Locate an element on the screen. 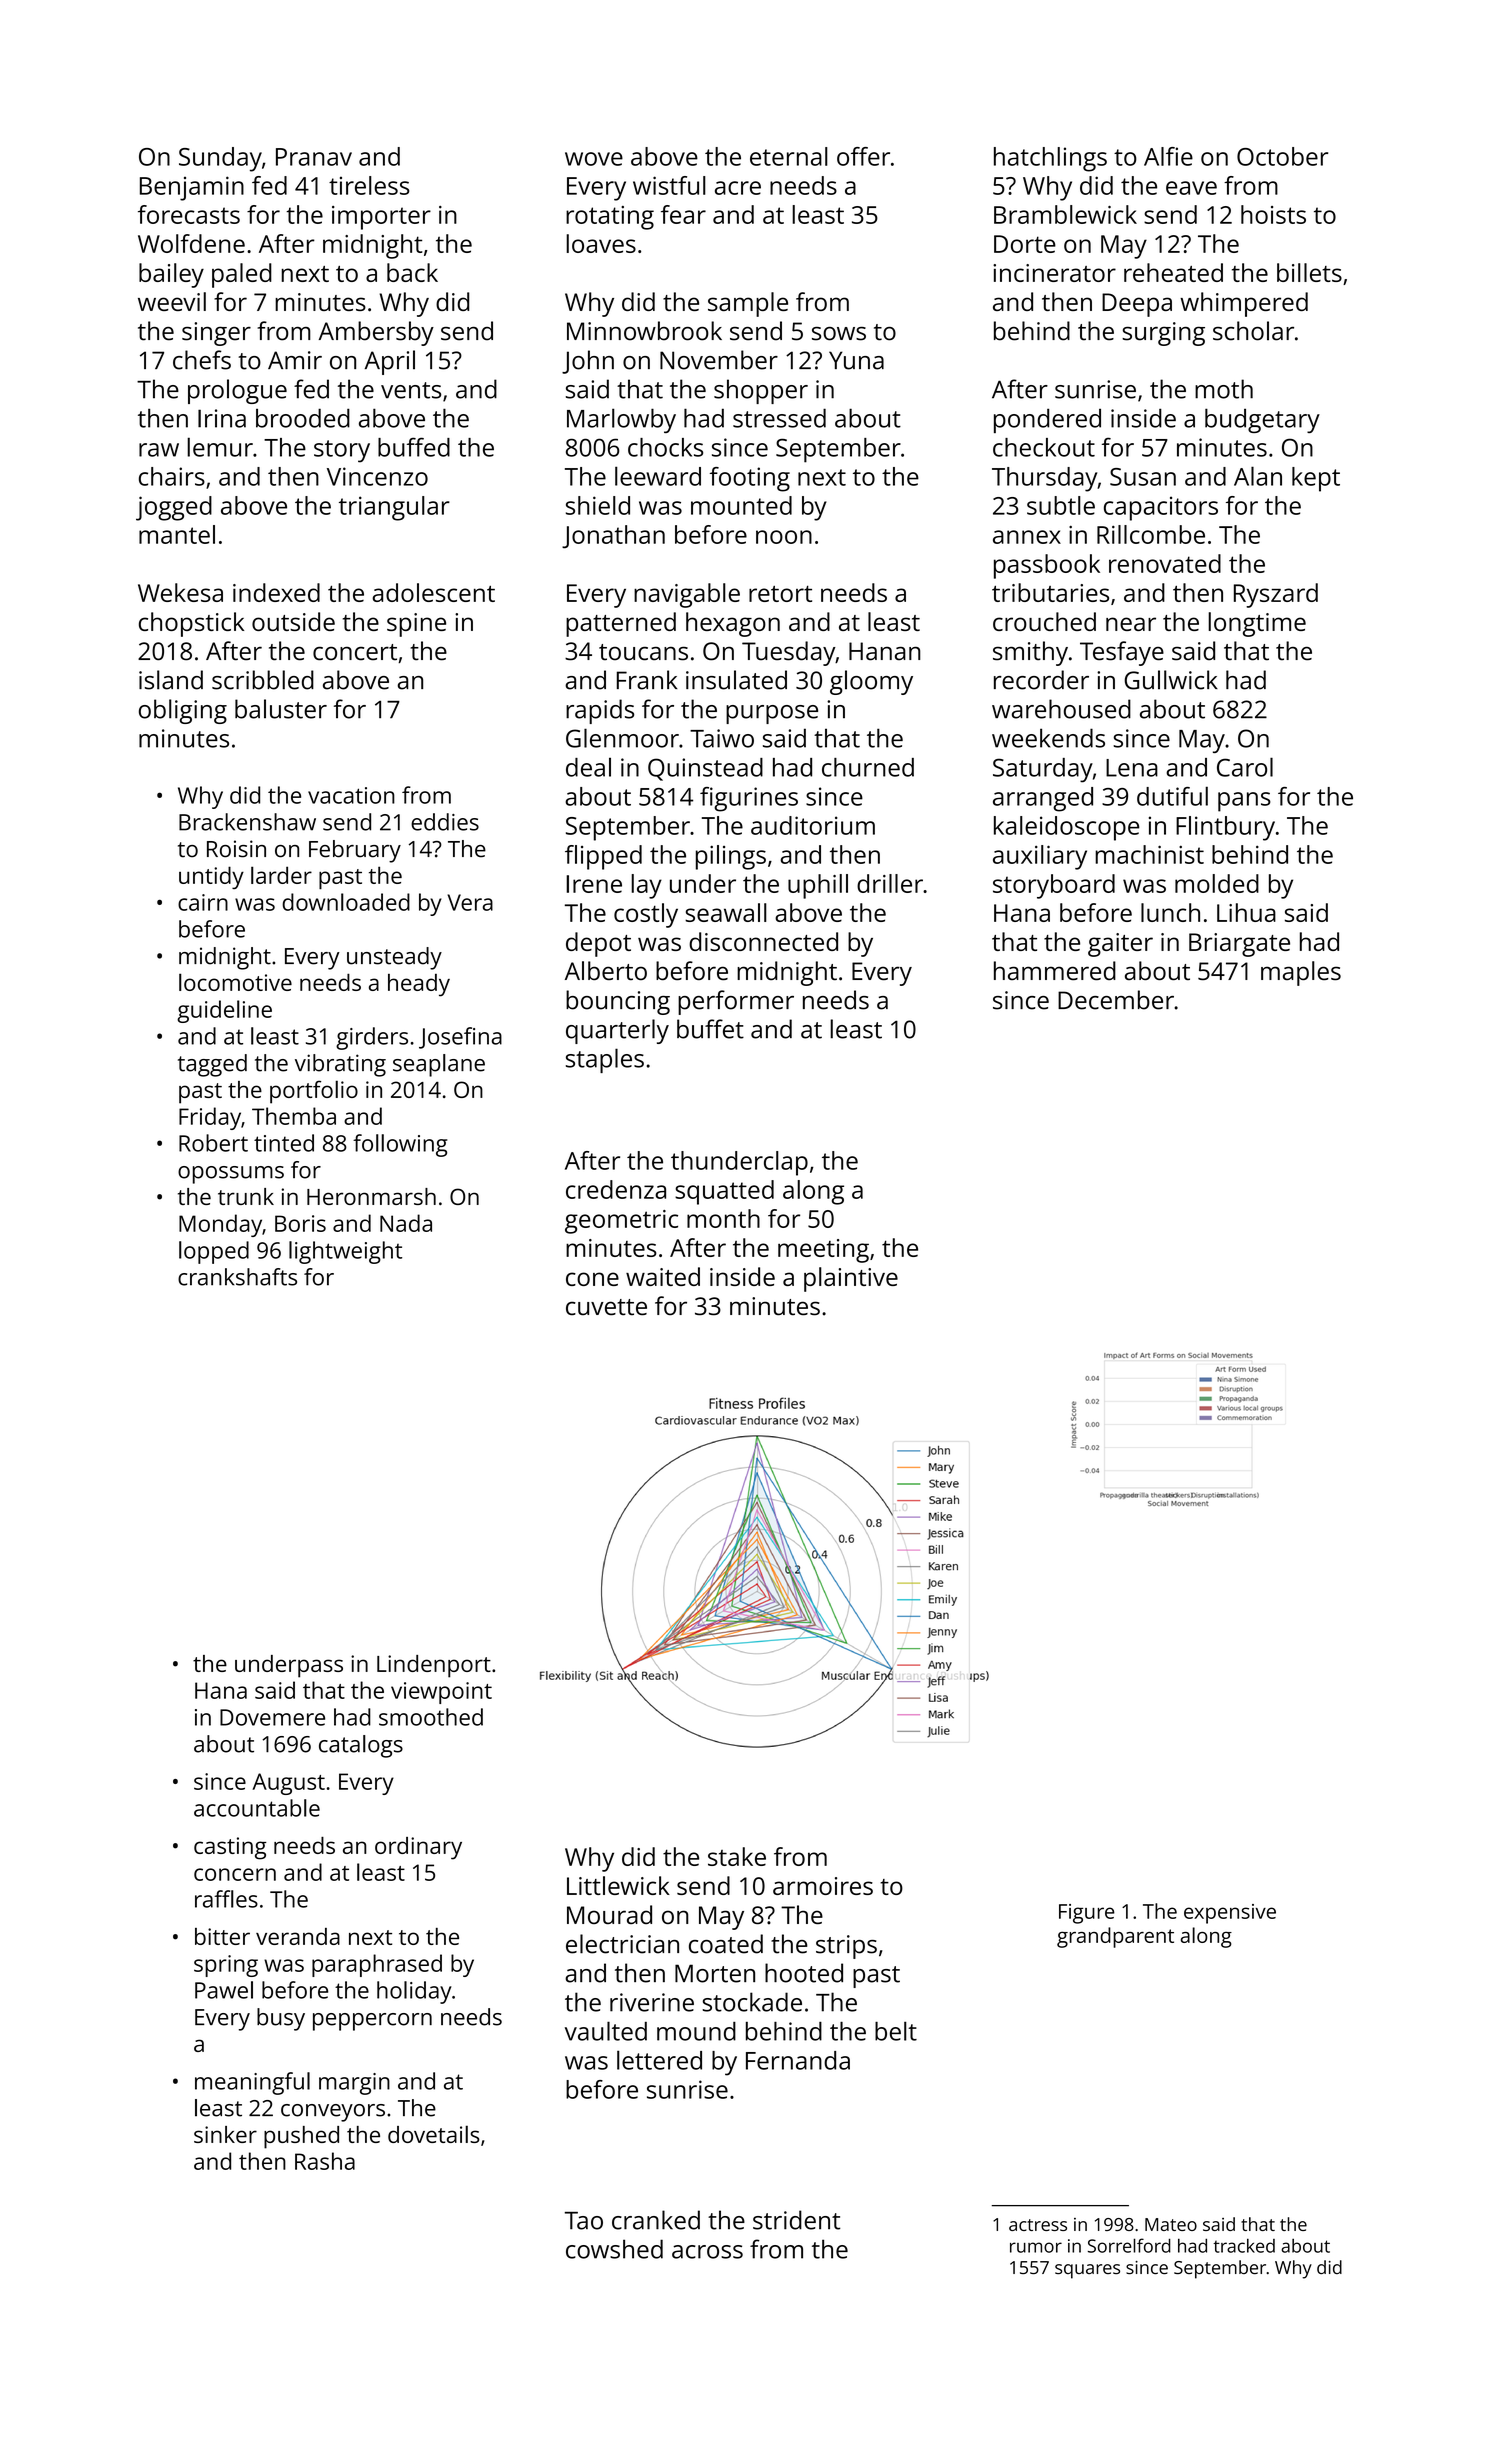 The width and height of the screenshot is (1496, 2464). month is located at coordinates (723, 1218).
